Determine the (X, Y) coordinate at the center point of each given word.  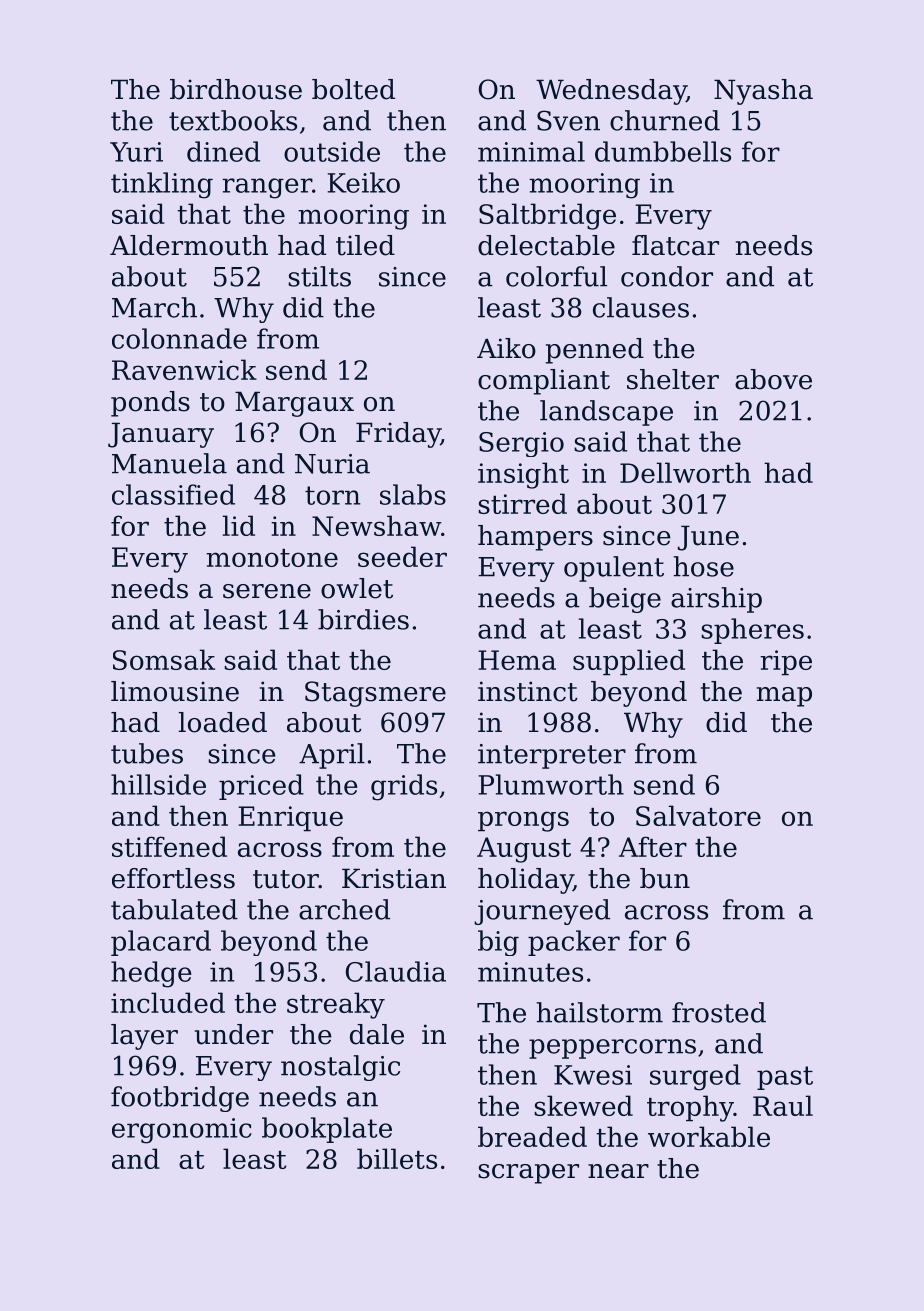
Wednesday (611, 92)
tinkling (162, 185)
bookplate (327, 1130)
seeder (402, 556)
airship (716, 600)
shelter (673, 379)
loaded (223, 722)
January (161, 435)
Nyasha (763, 92)
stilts (319, 276)
